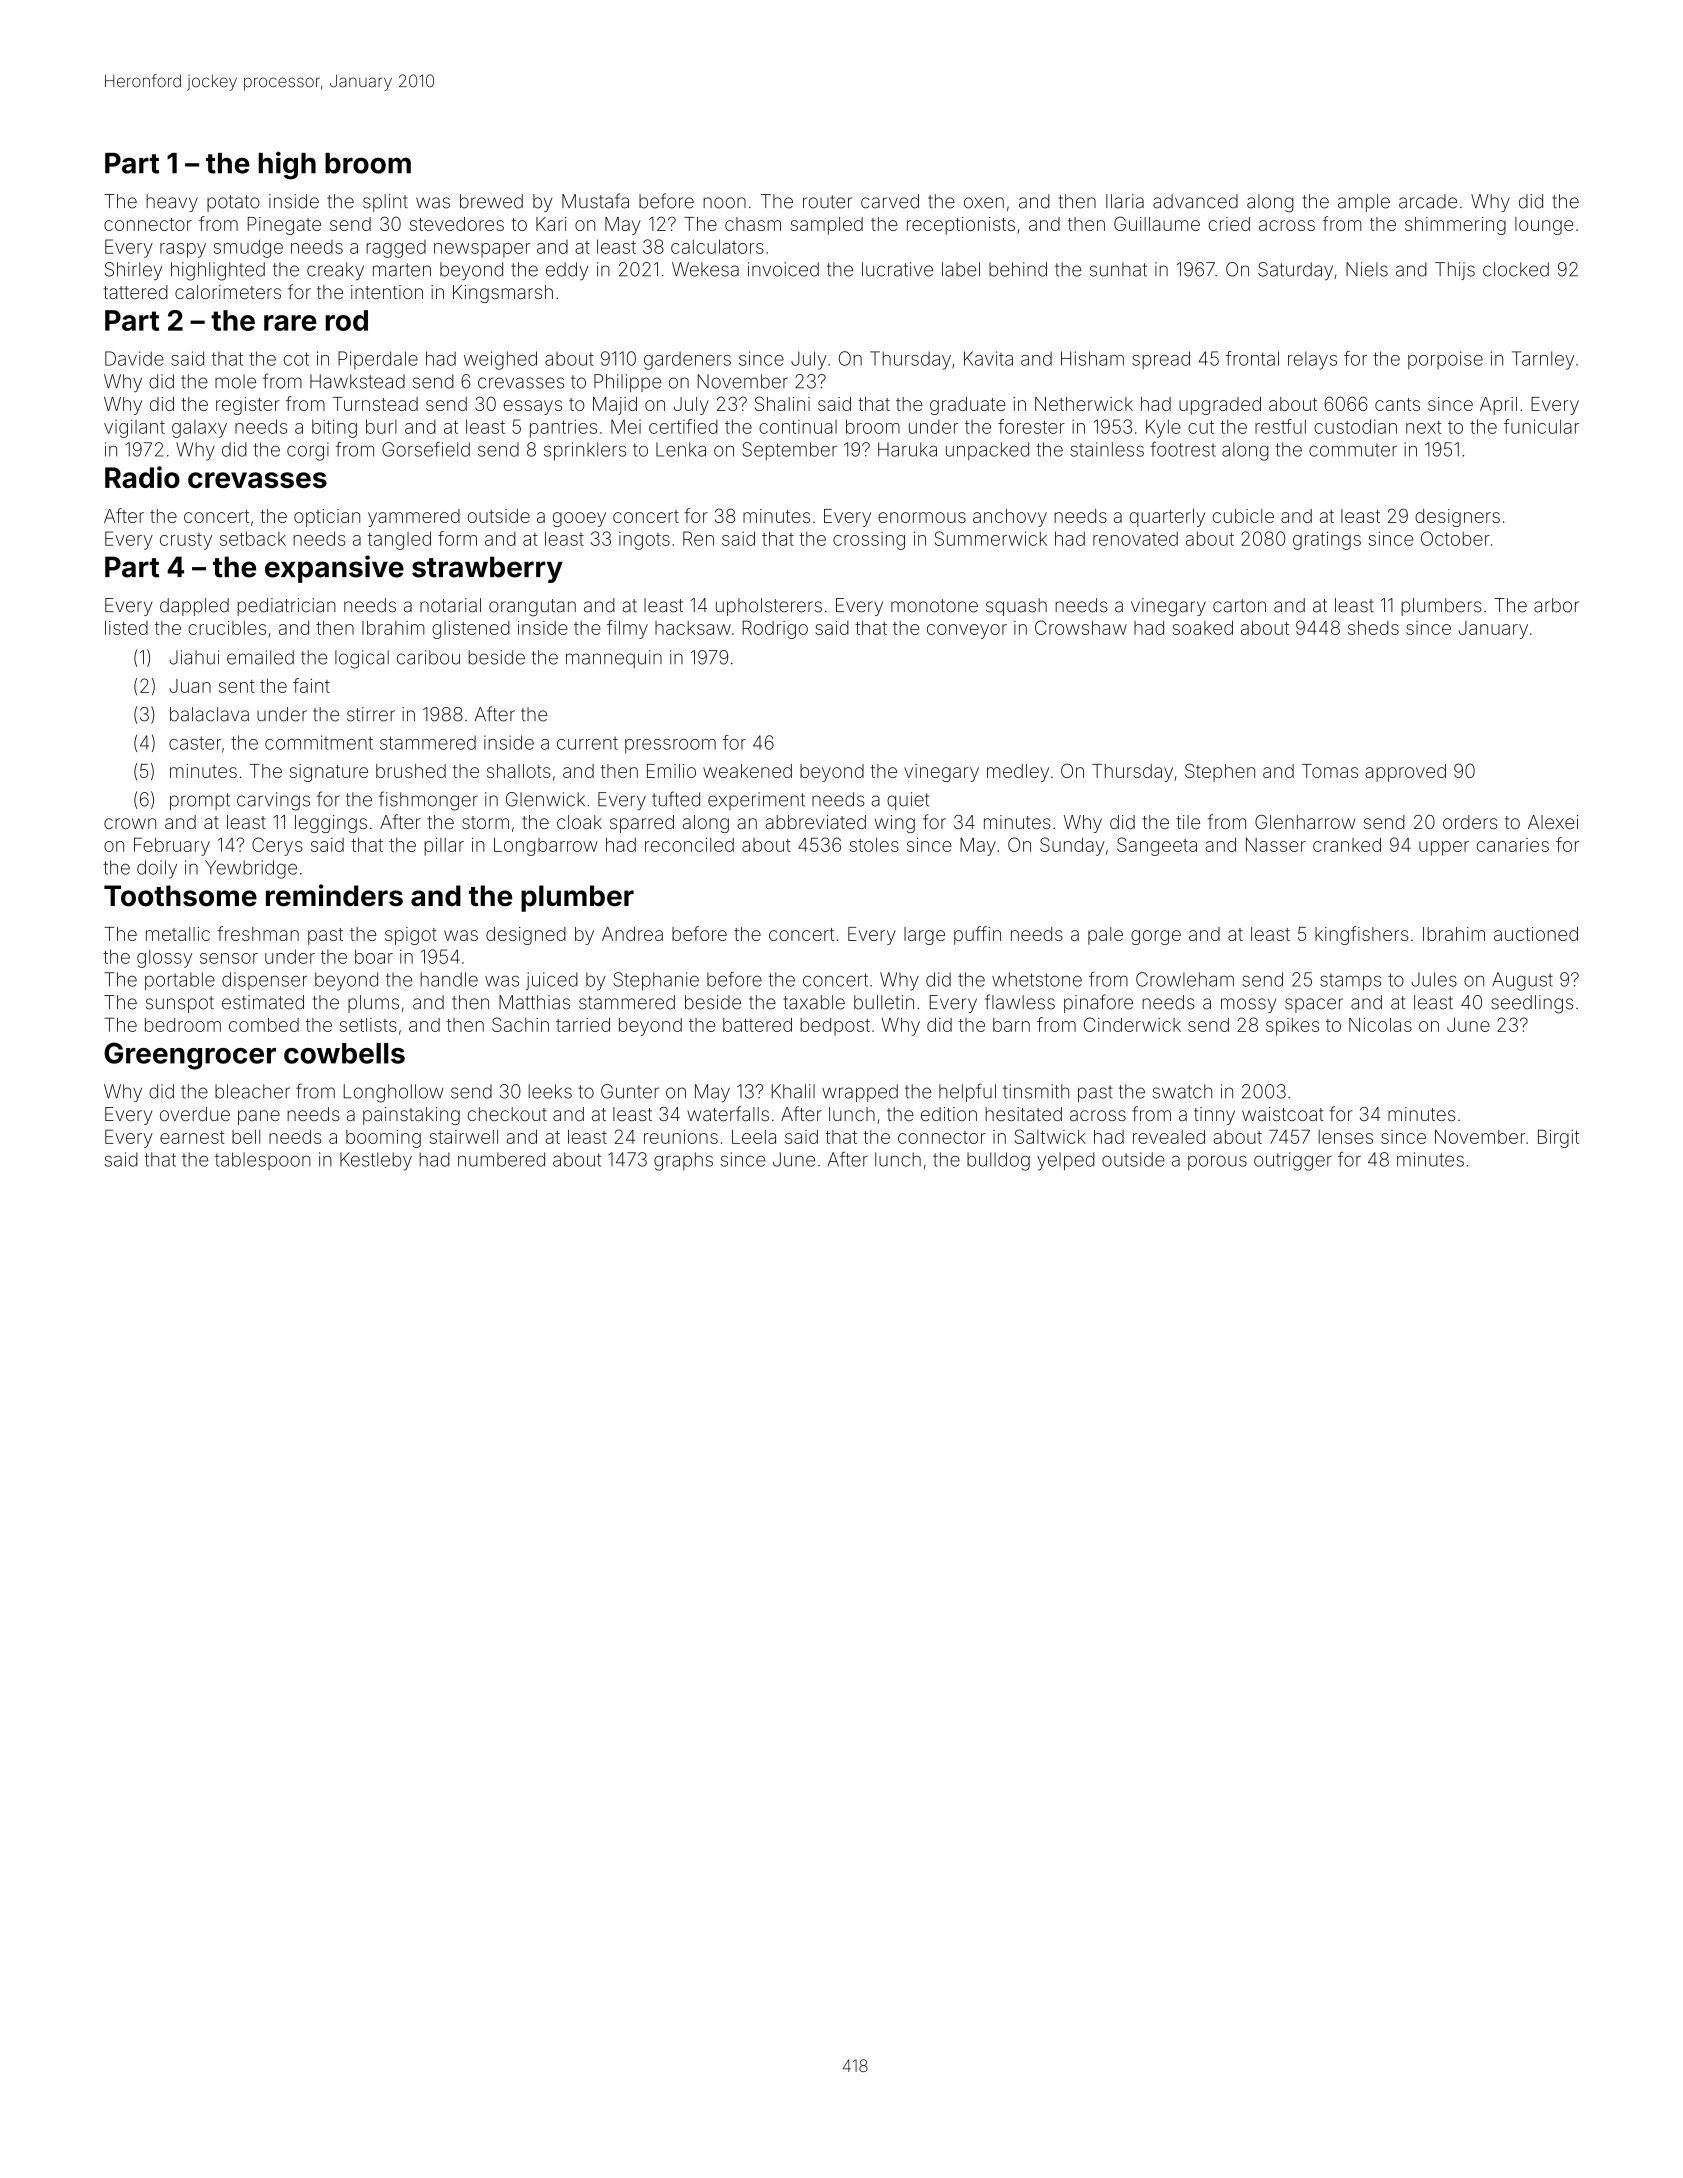 Image resolution: width=1683 pixels, height=2178 pixels. Describe the element at coordinates (251, 869) in the screenshot. I see `Yewbridge` at that location.
